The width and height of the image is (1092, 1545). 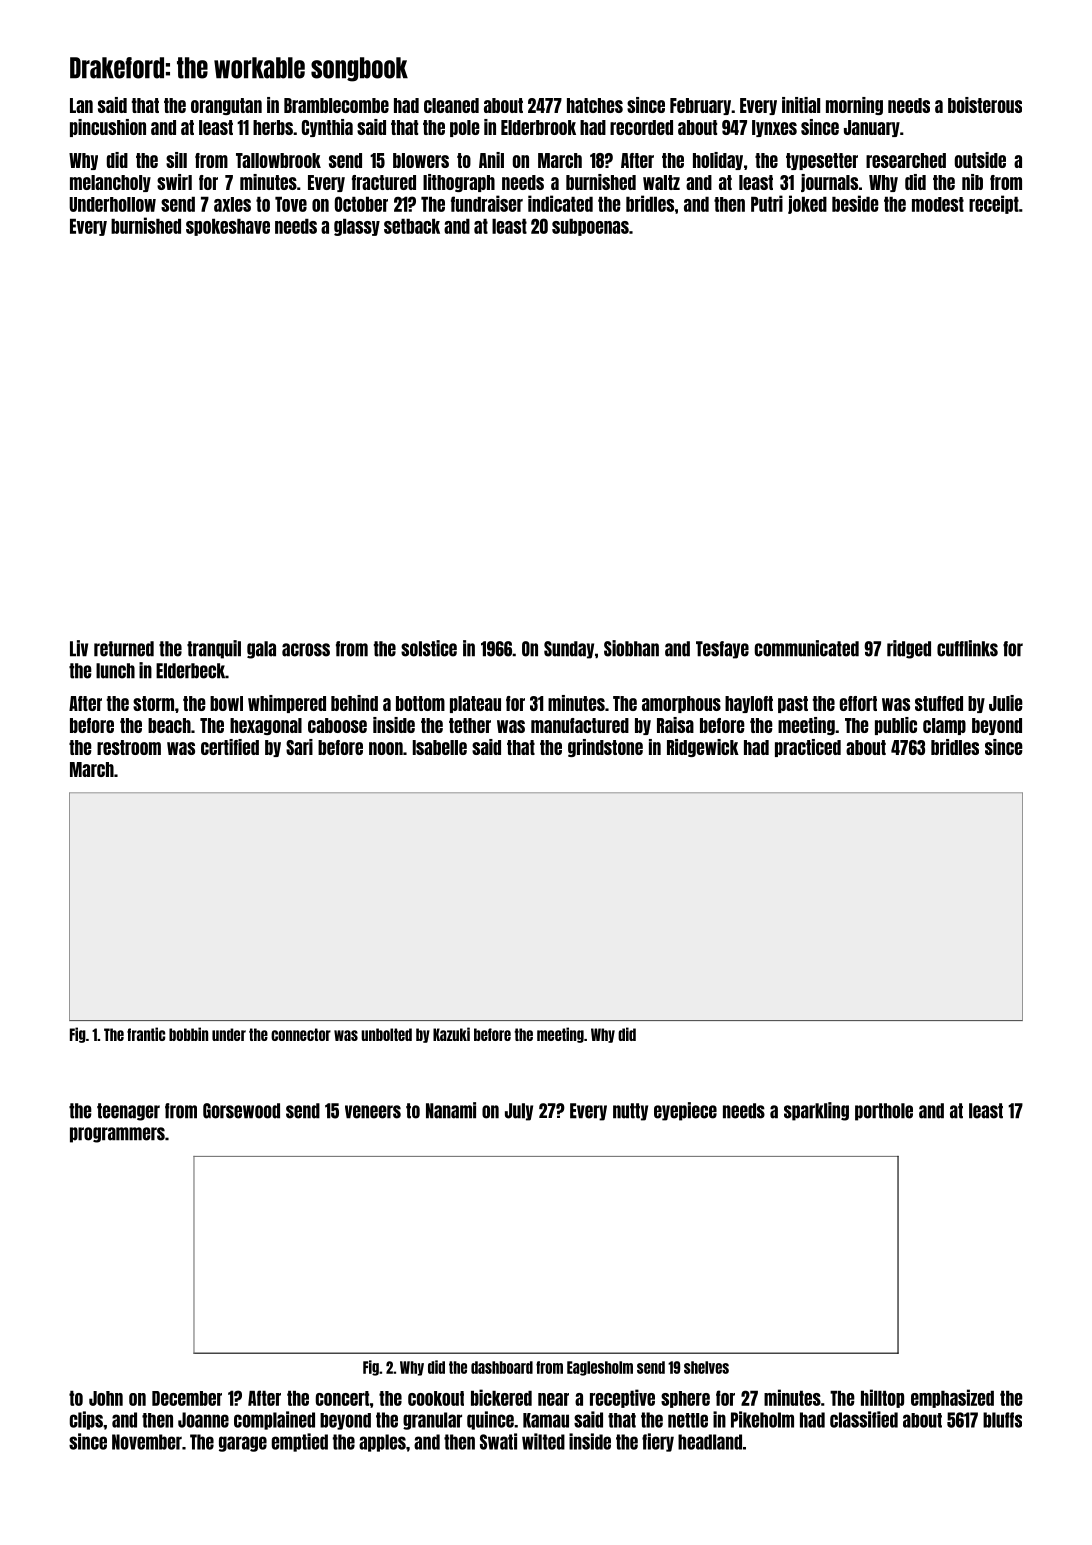 What do you see at coordinates (710, 1442) in the image?
I see `headland` at bounding box center [710, 1442].
